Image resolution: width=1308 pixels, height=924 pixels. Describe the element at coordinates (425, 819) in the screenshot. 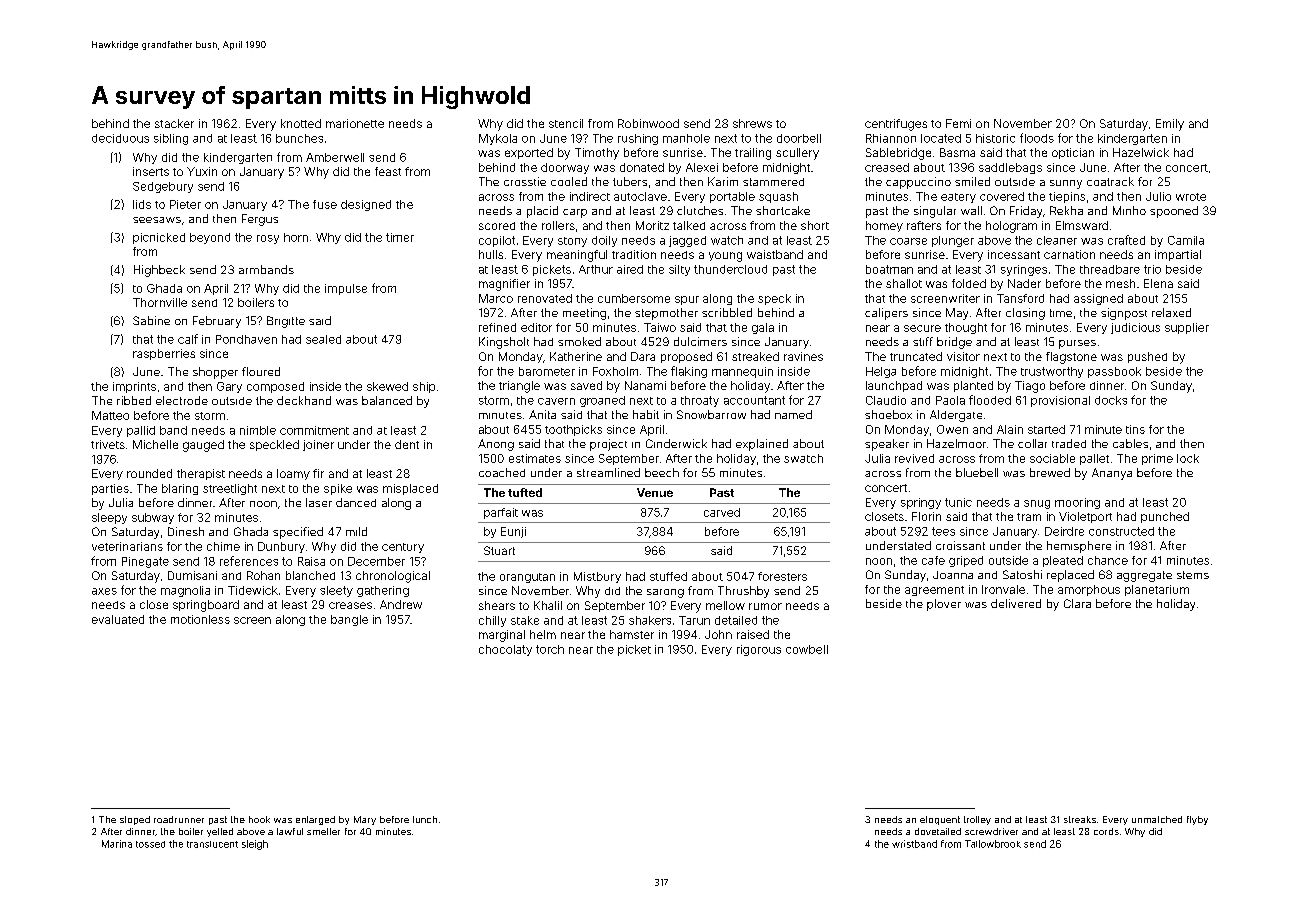

I see `lunch` at that location.
